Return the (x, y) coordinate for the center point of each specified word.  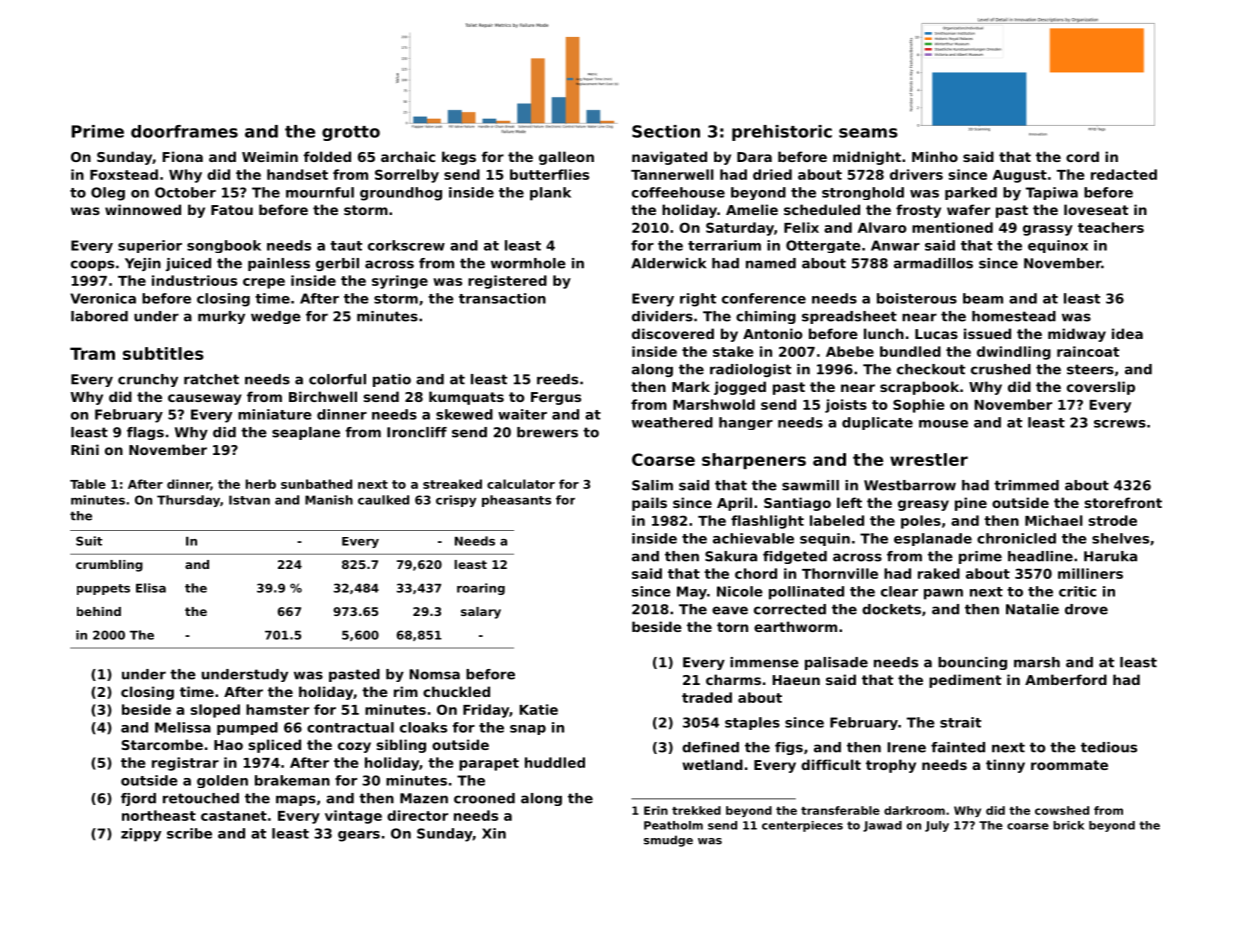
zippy (141, 835)
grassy (1048, 230)
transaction (502, 298)
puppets (103, 589)
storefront (1123, 502)
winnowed (143, 209)
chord (756, 573)
